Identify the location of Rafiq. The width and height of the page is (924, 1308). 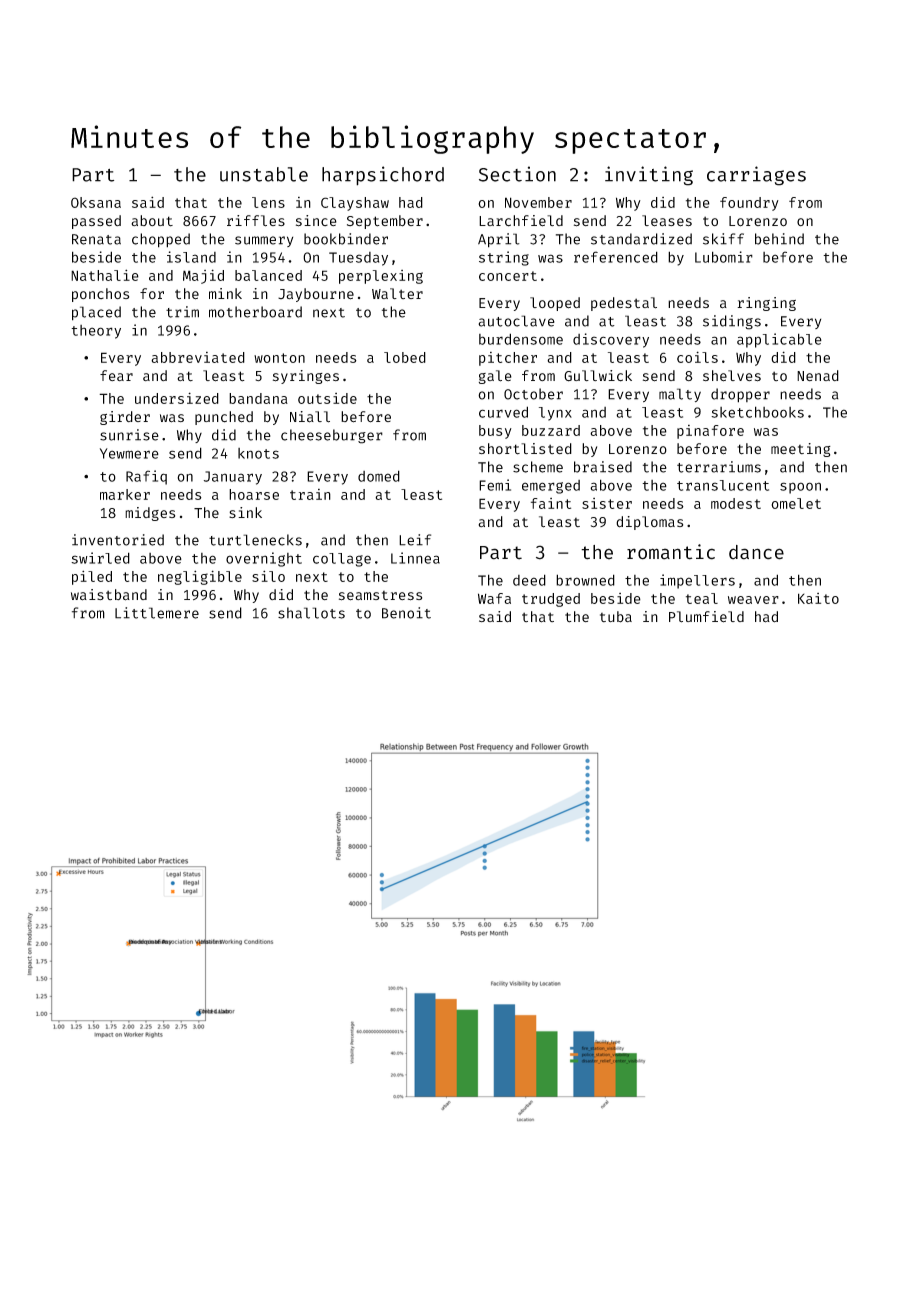
(146, 477).
